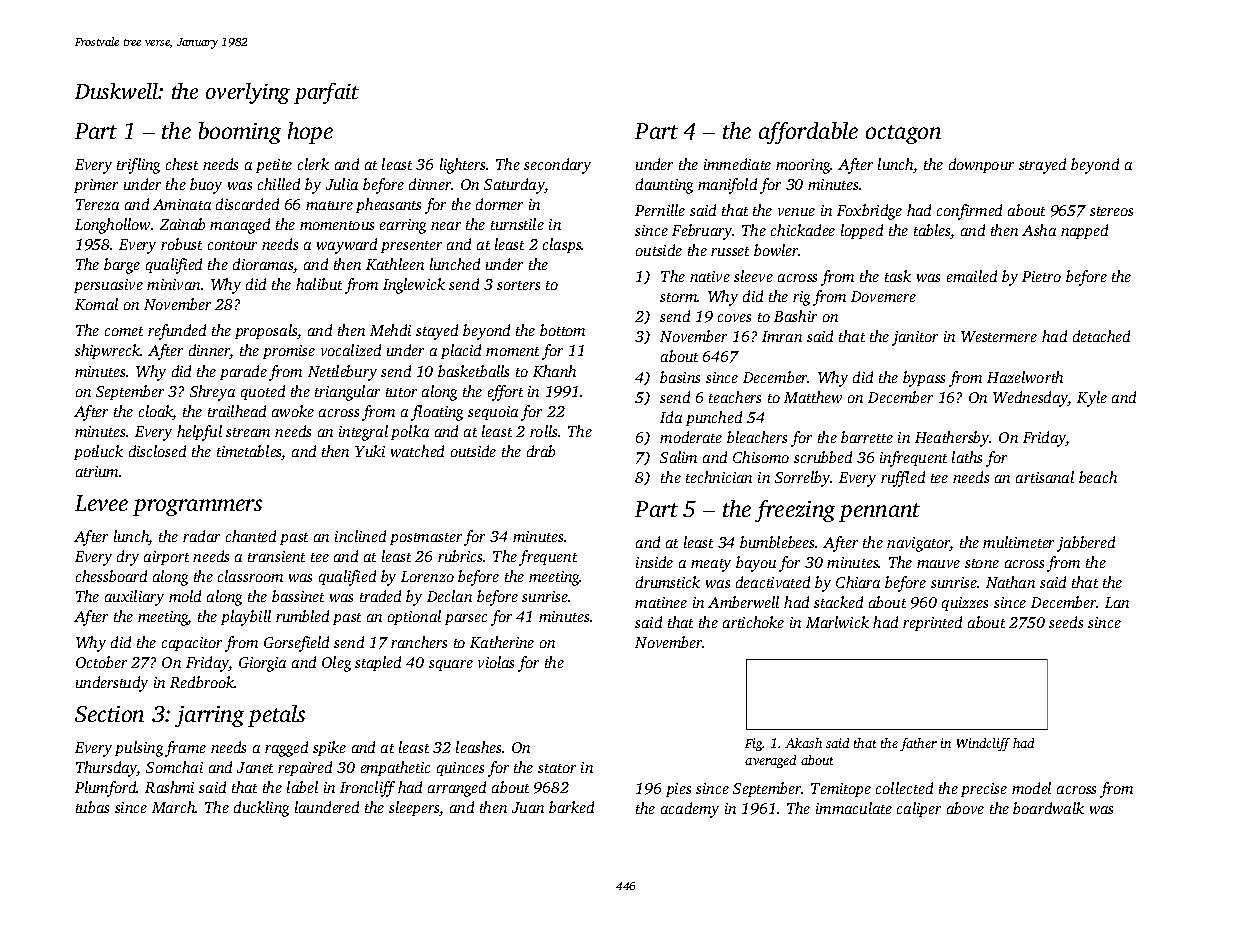  Describe the element at coordinates (1048, 808) in the screenshot. I see `boardwalk` at that location.
